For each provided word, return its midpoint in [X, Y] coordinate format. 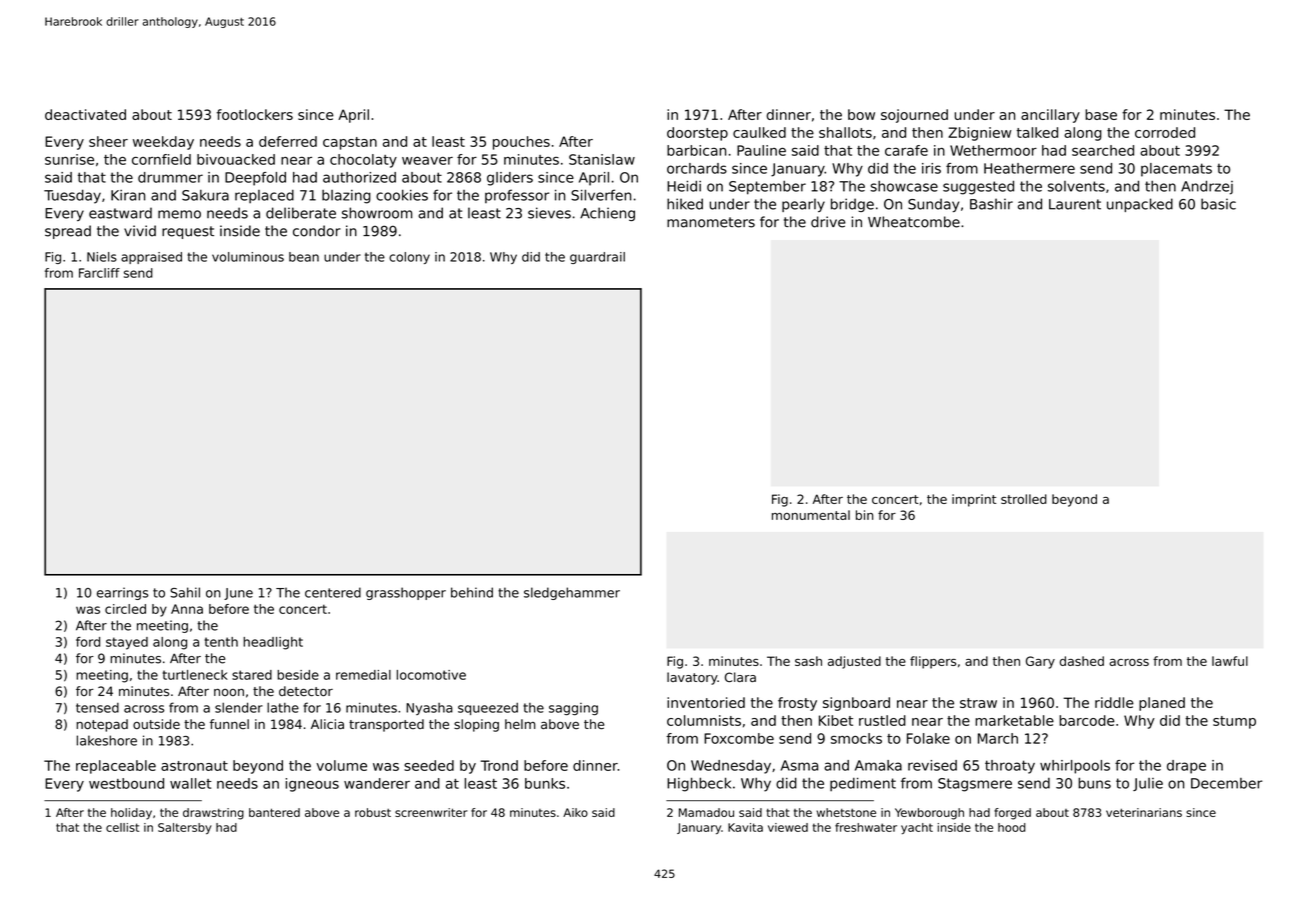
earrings [122, 593]
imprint [974, 500]
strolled [1024, 499]
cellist [122, 827]
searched [1103, 150]
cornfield [161, 159]
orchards [697, 168]
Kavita [745, 827]
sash [808, 661]
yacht [917, 828]
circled [125, 609]
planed [1162, 704]
